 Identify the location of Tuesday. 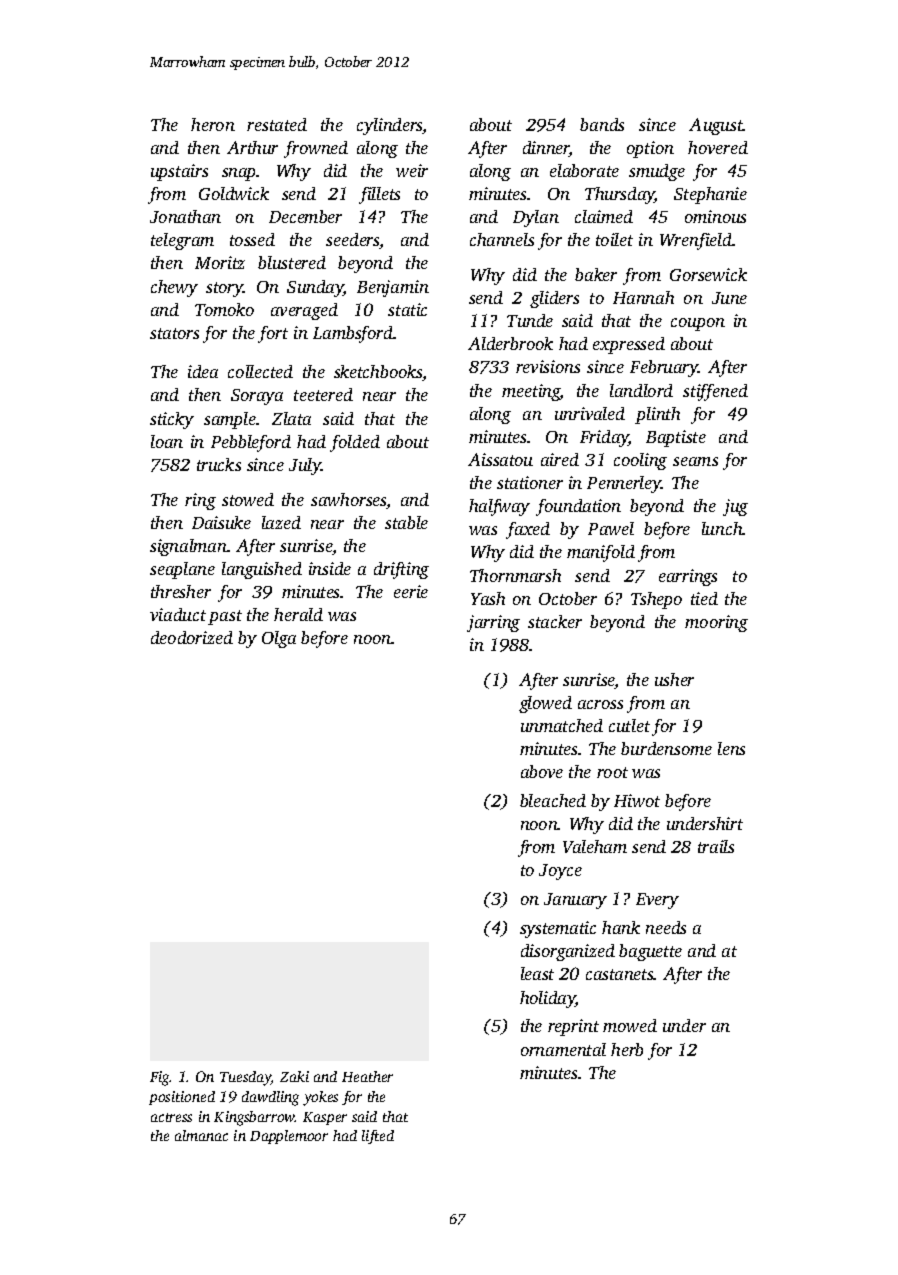
(246, 1078).
